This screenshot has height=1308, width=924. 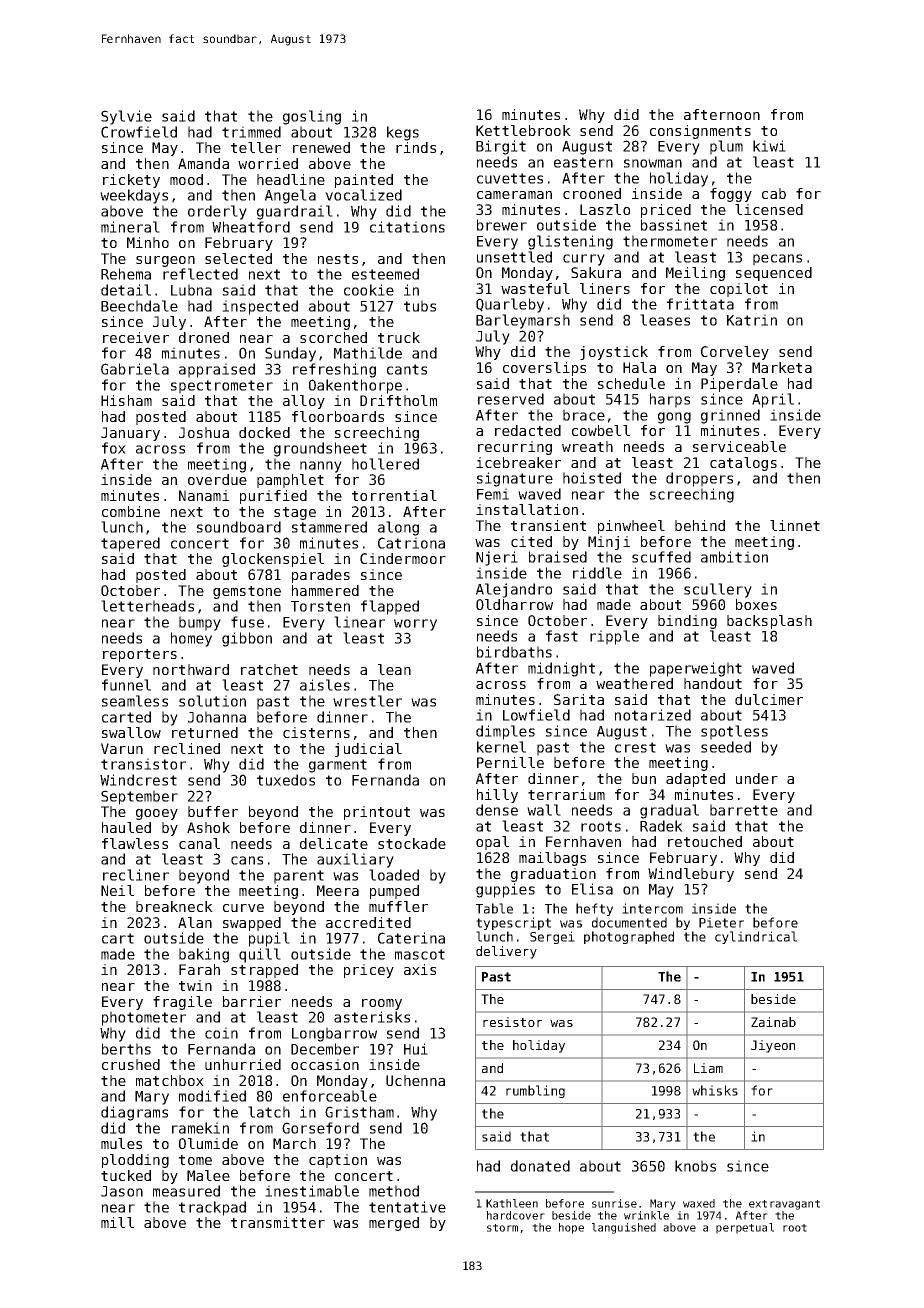 What do you see at coordinates (251, 132) in the screenshot?
I see `trimmed` at bounding box center [251, 132].
